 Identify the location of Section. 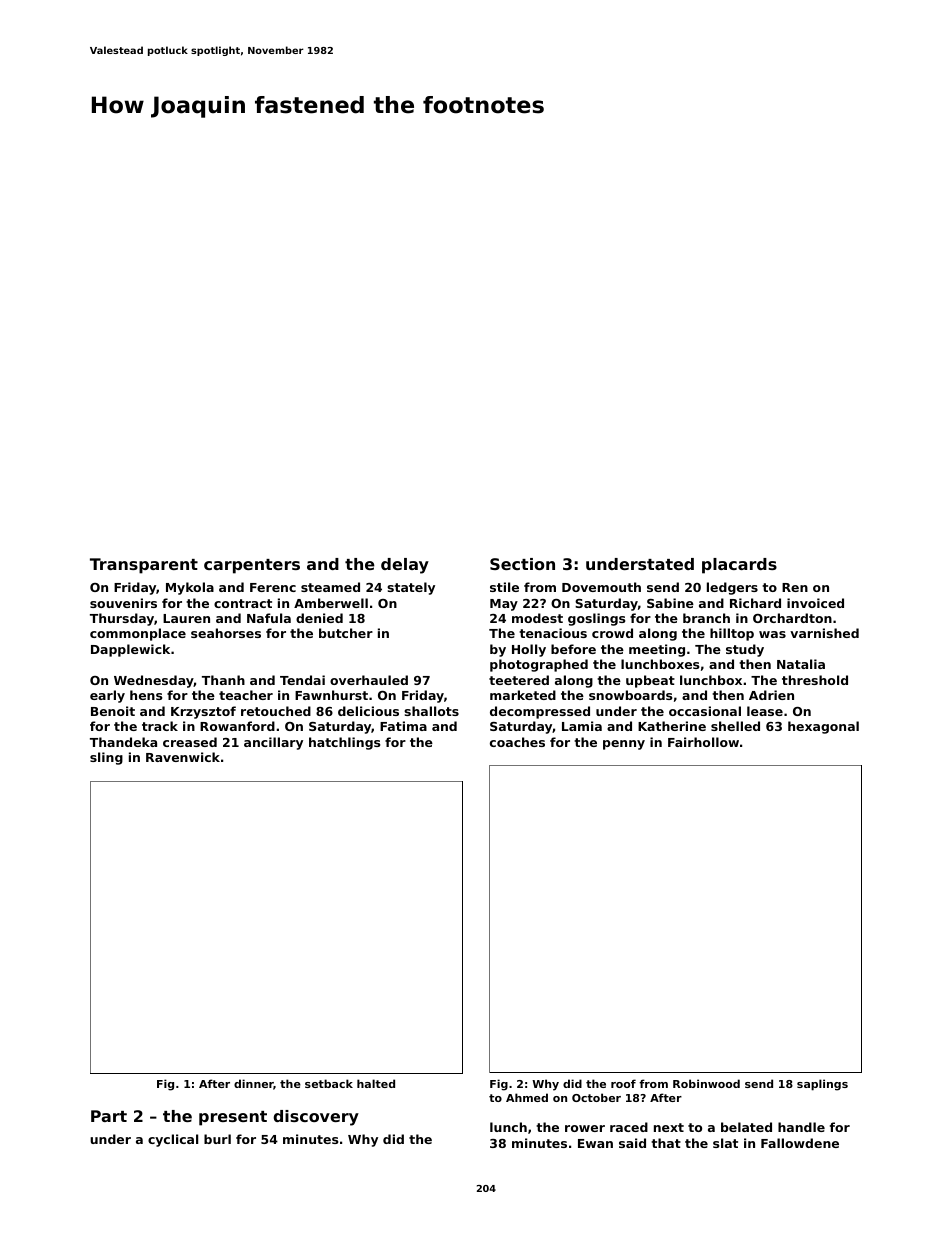
(522, 564).
